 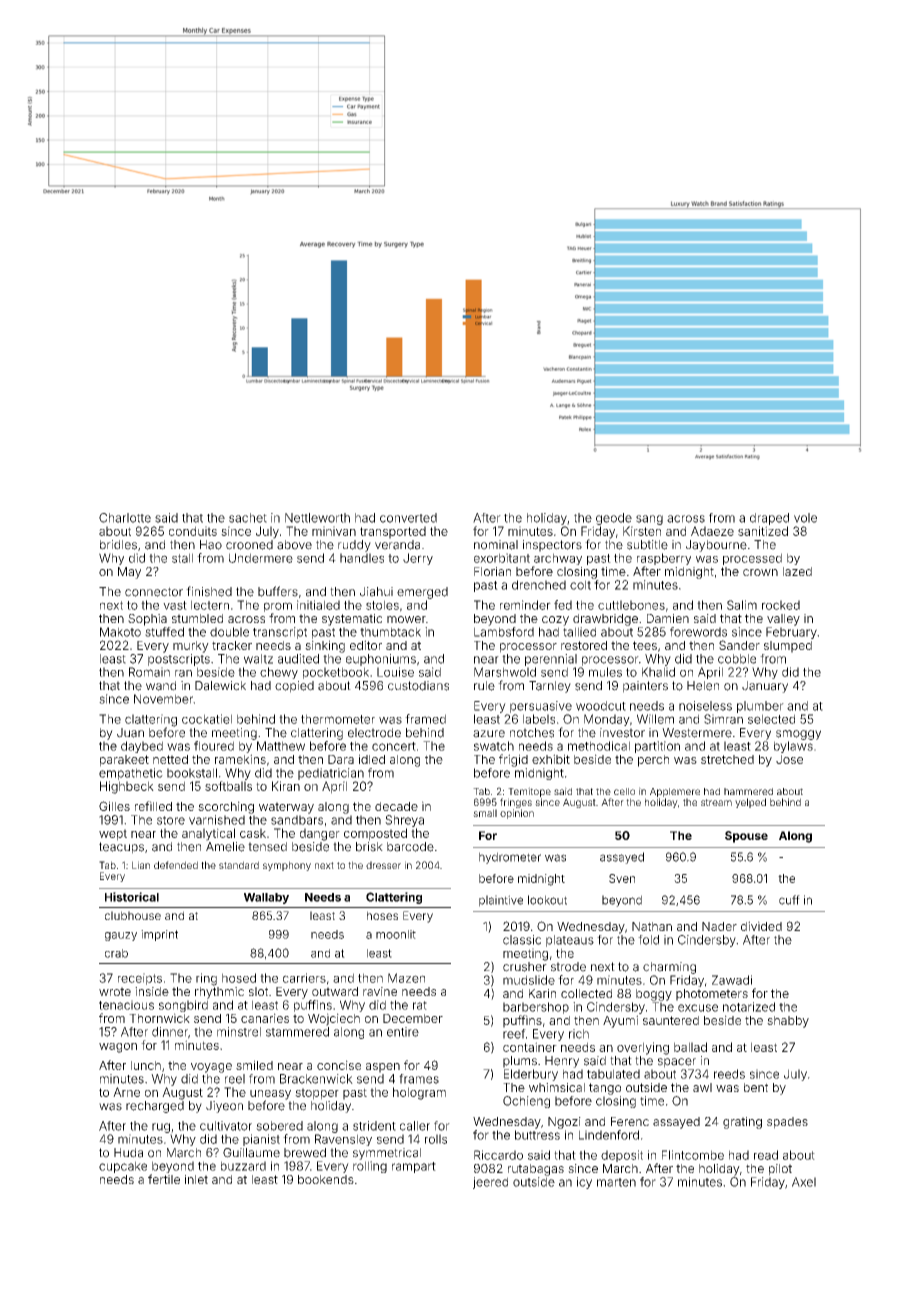 I want to click on geode, so click(x=614, y=519).
